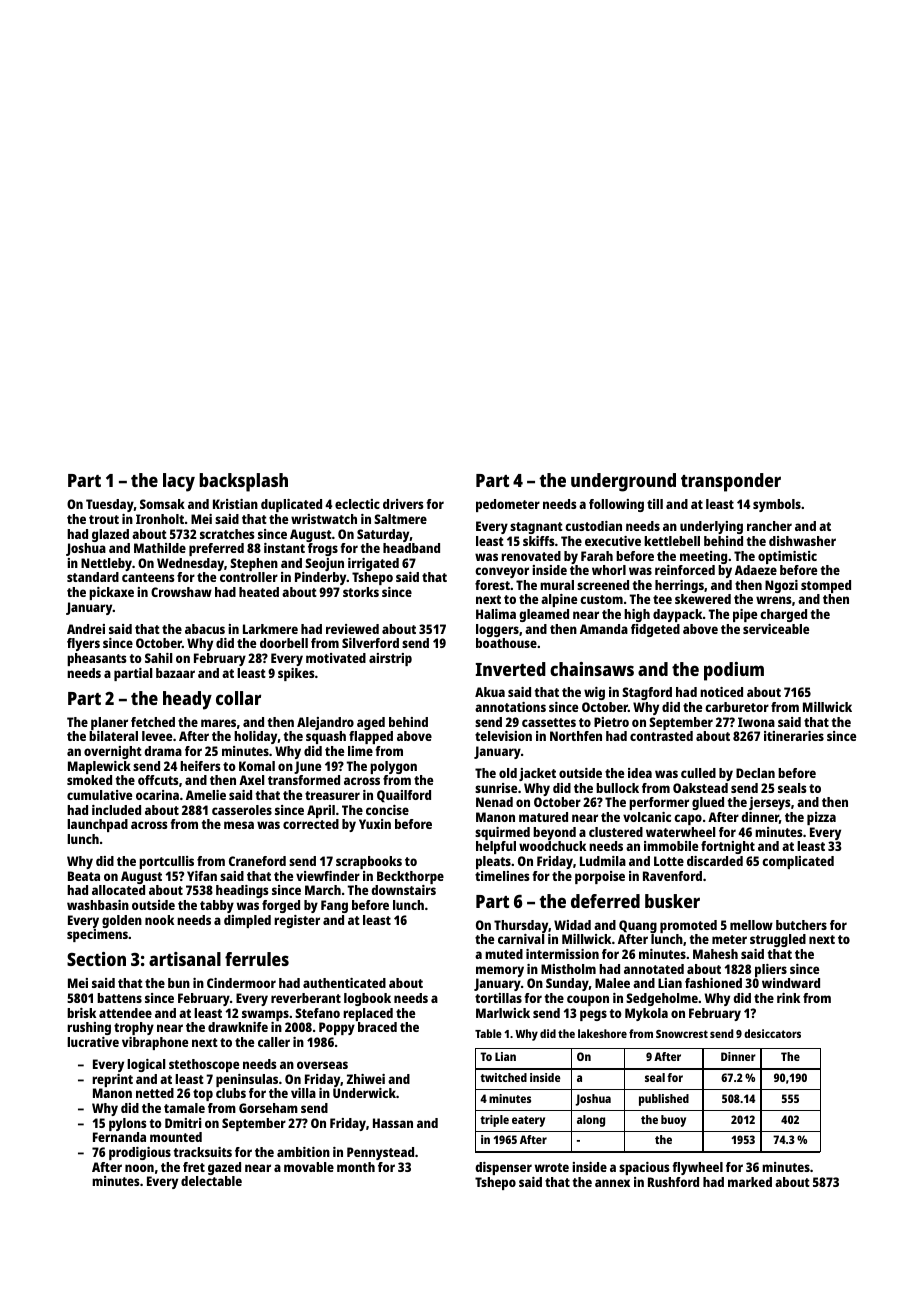 The height and width of the image is (1308, 924). Describe the element at coordinates (745, 615) in the image. I see `pipe` at that location.
